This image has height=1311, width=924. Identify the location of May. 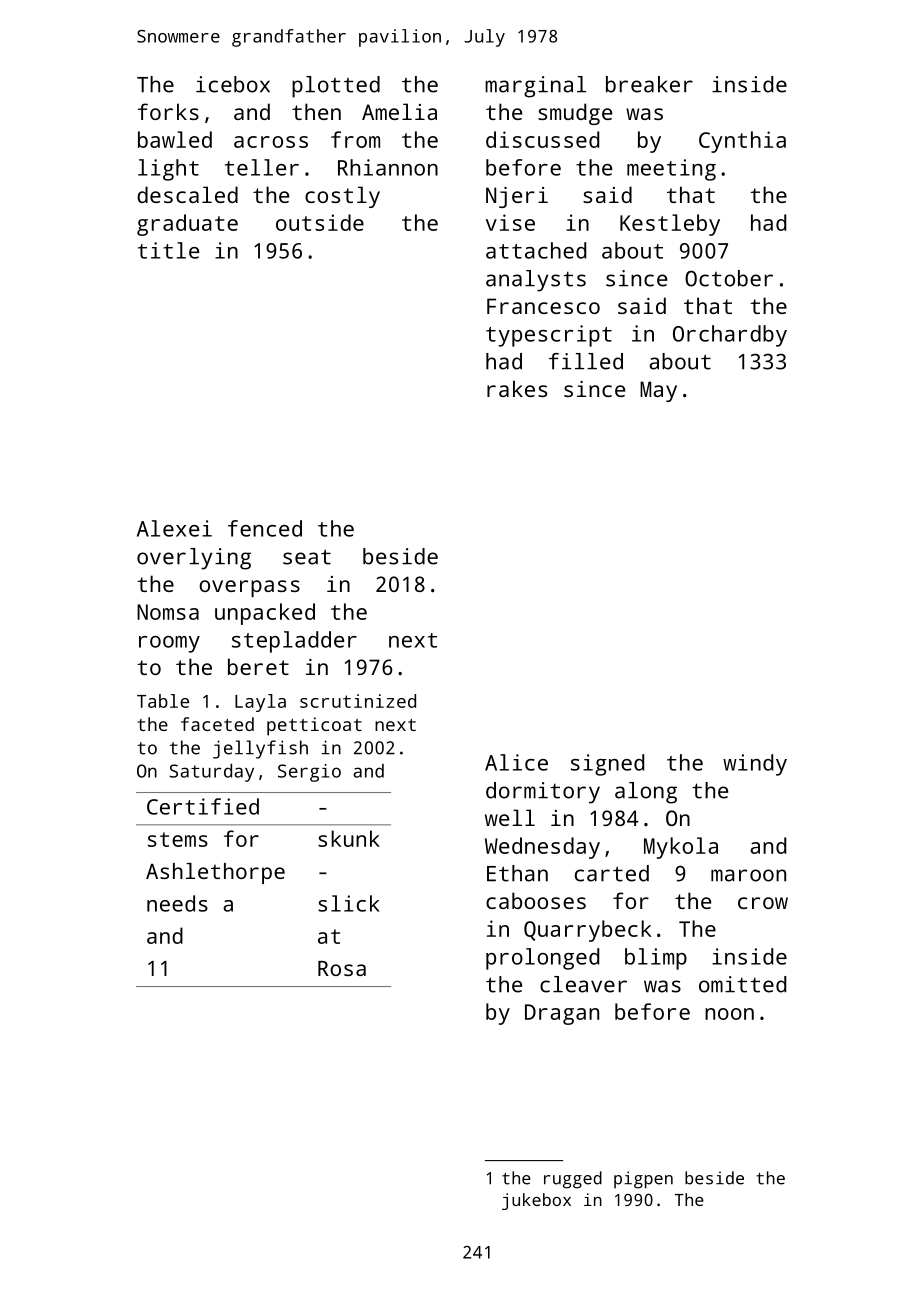
(658, 391).
